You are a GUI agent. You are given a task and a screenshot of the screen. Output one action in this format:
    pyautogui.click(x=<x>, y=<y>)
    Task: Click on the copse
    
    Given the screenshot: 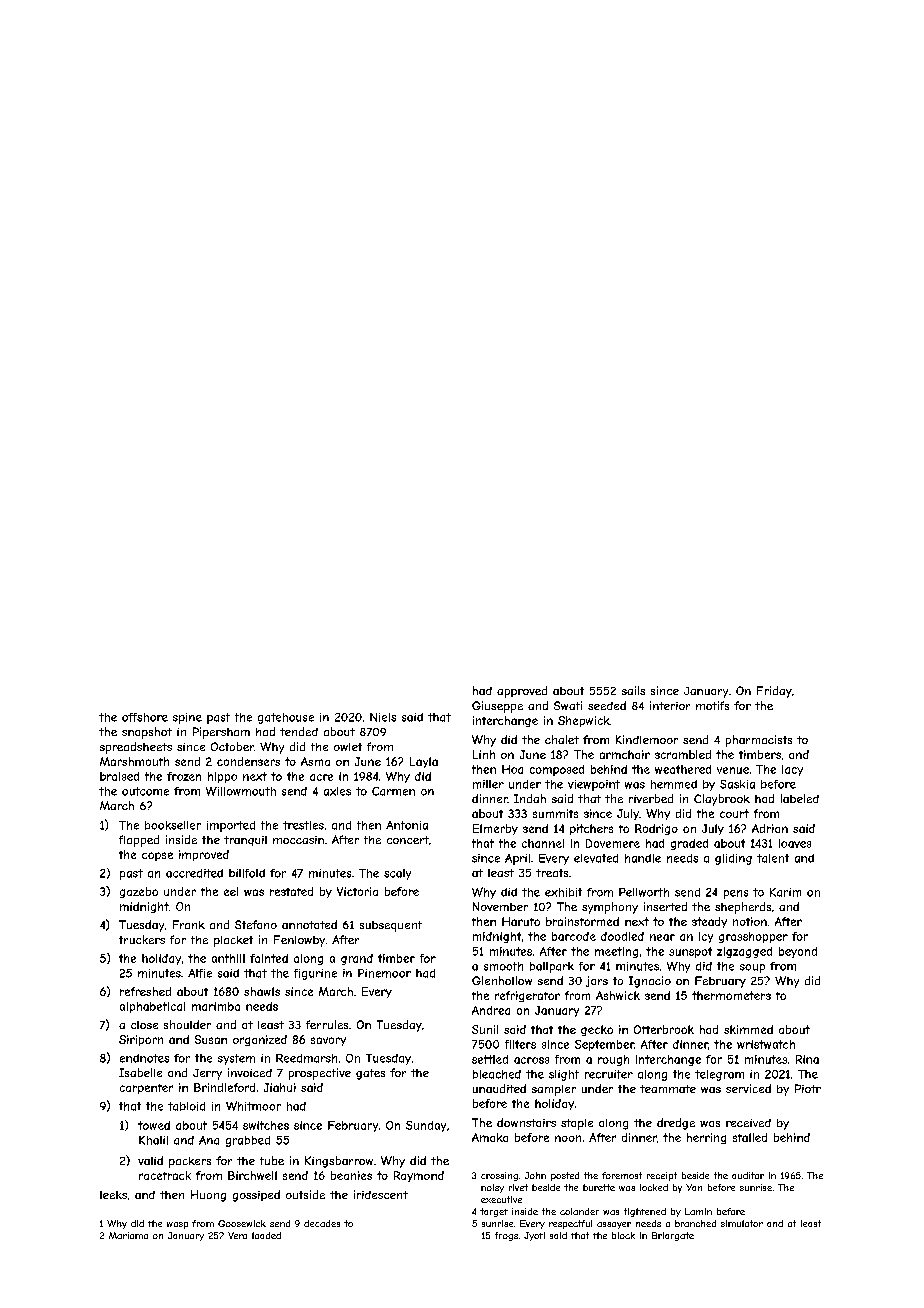 What is the action you would take?
    pyautogui.click(x=157, y=856)
